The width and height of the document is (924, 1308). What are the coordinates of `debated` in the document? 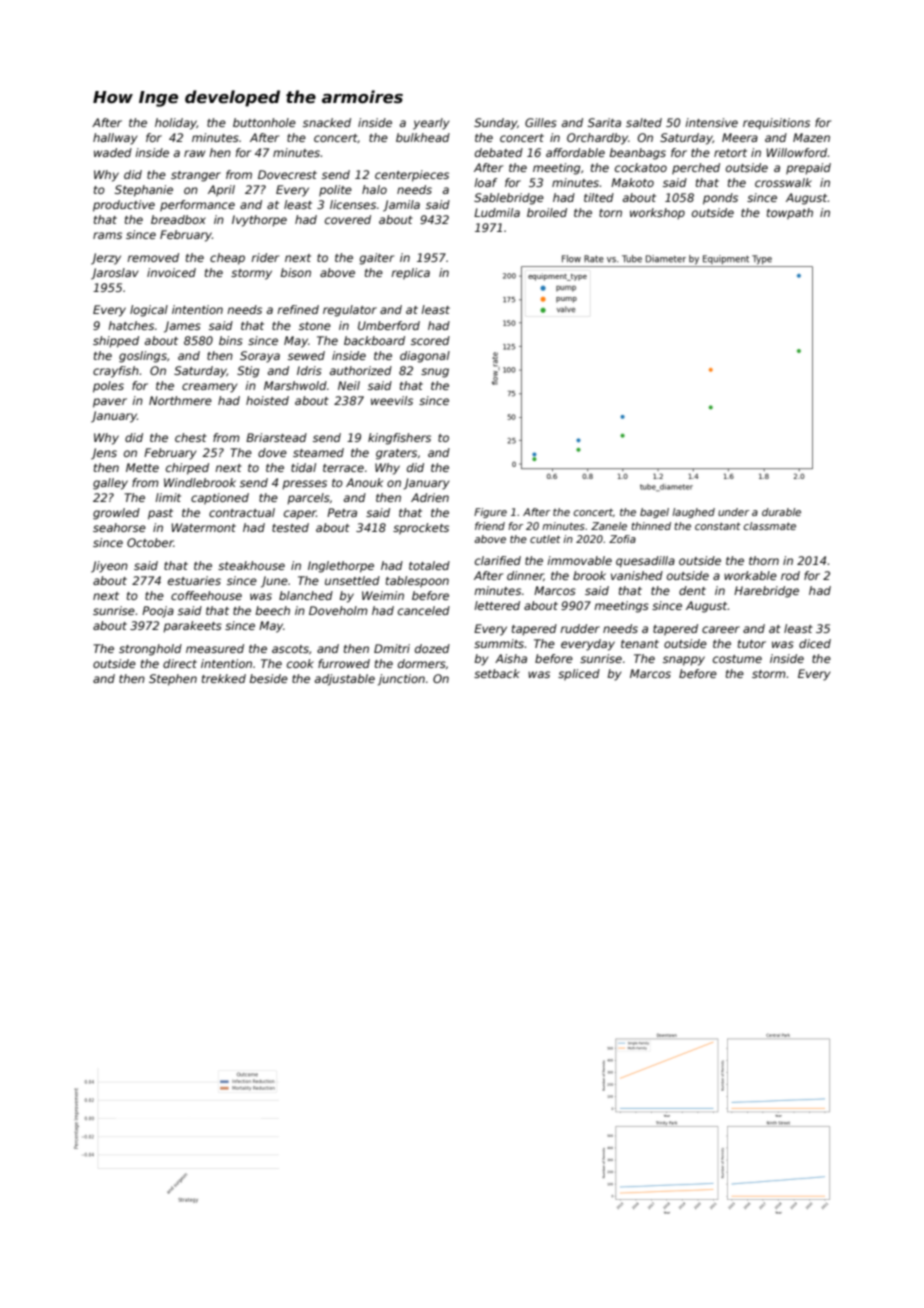 It's located at (499, 152).
